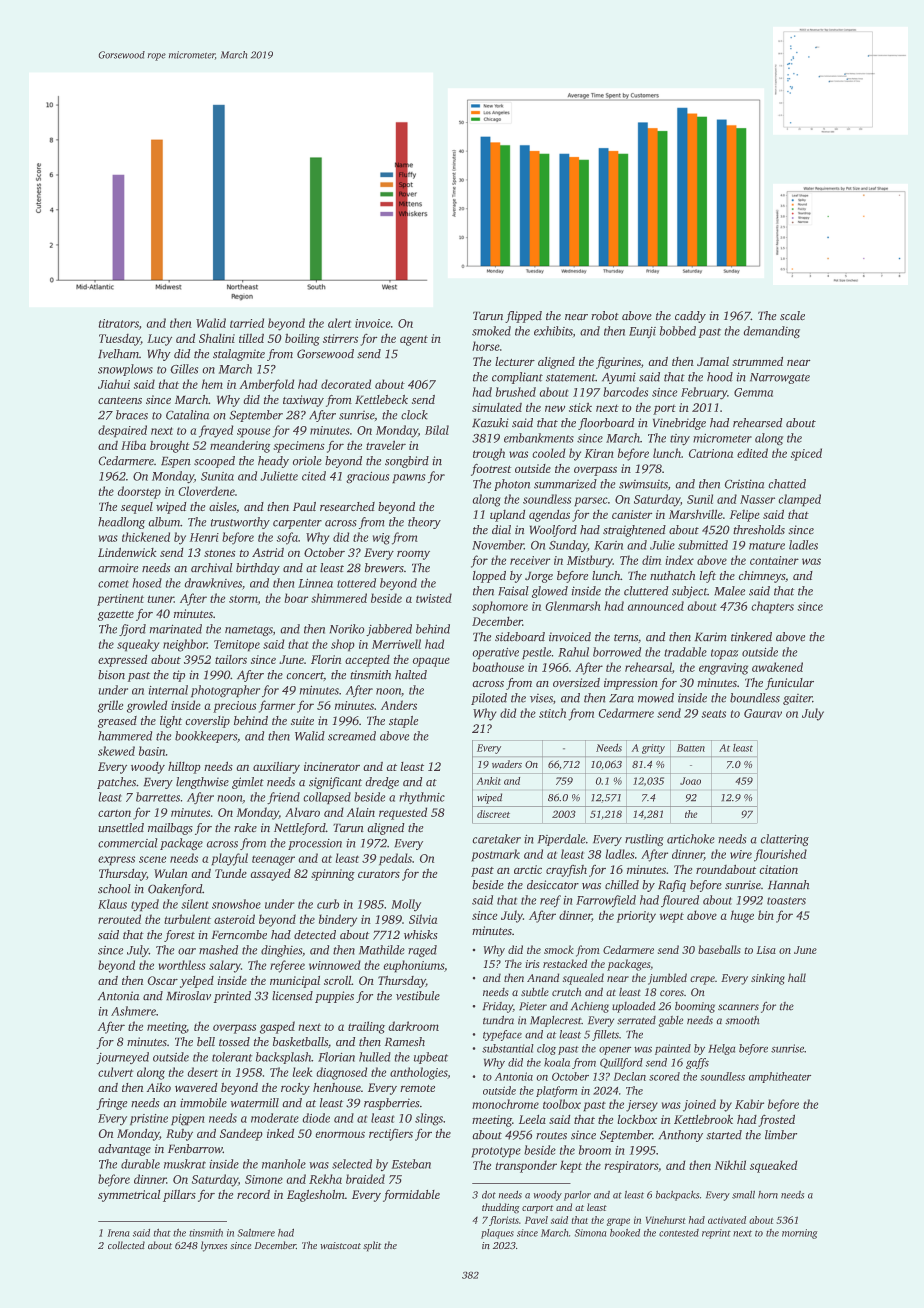 The width and height of the document is (924, 1308). I want to click on robot, so click(605, 316).
